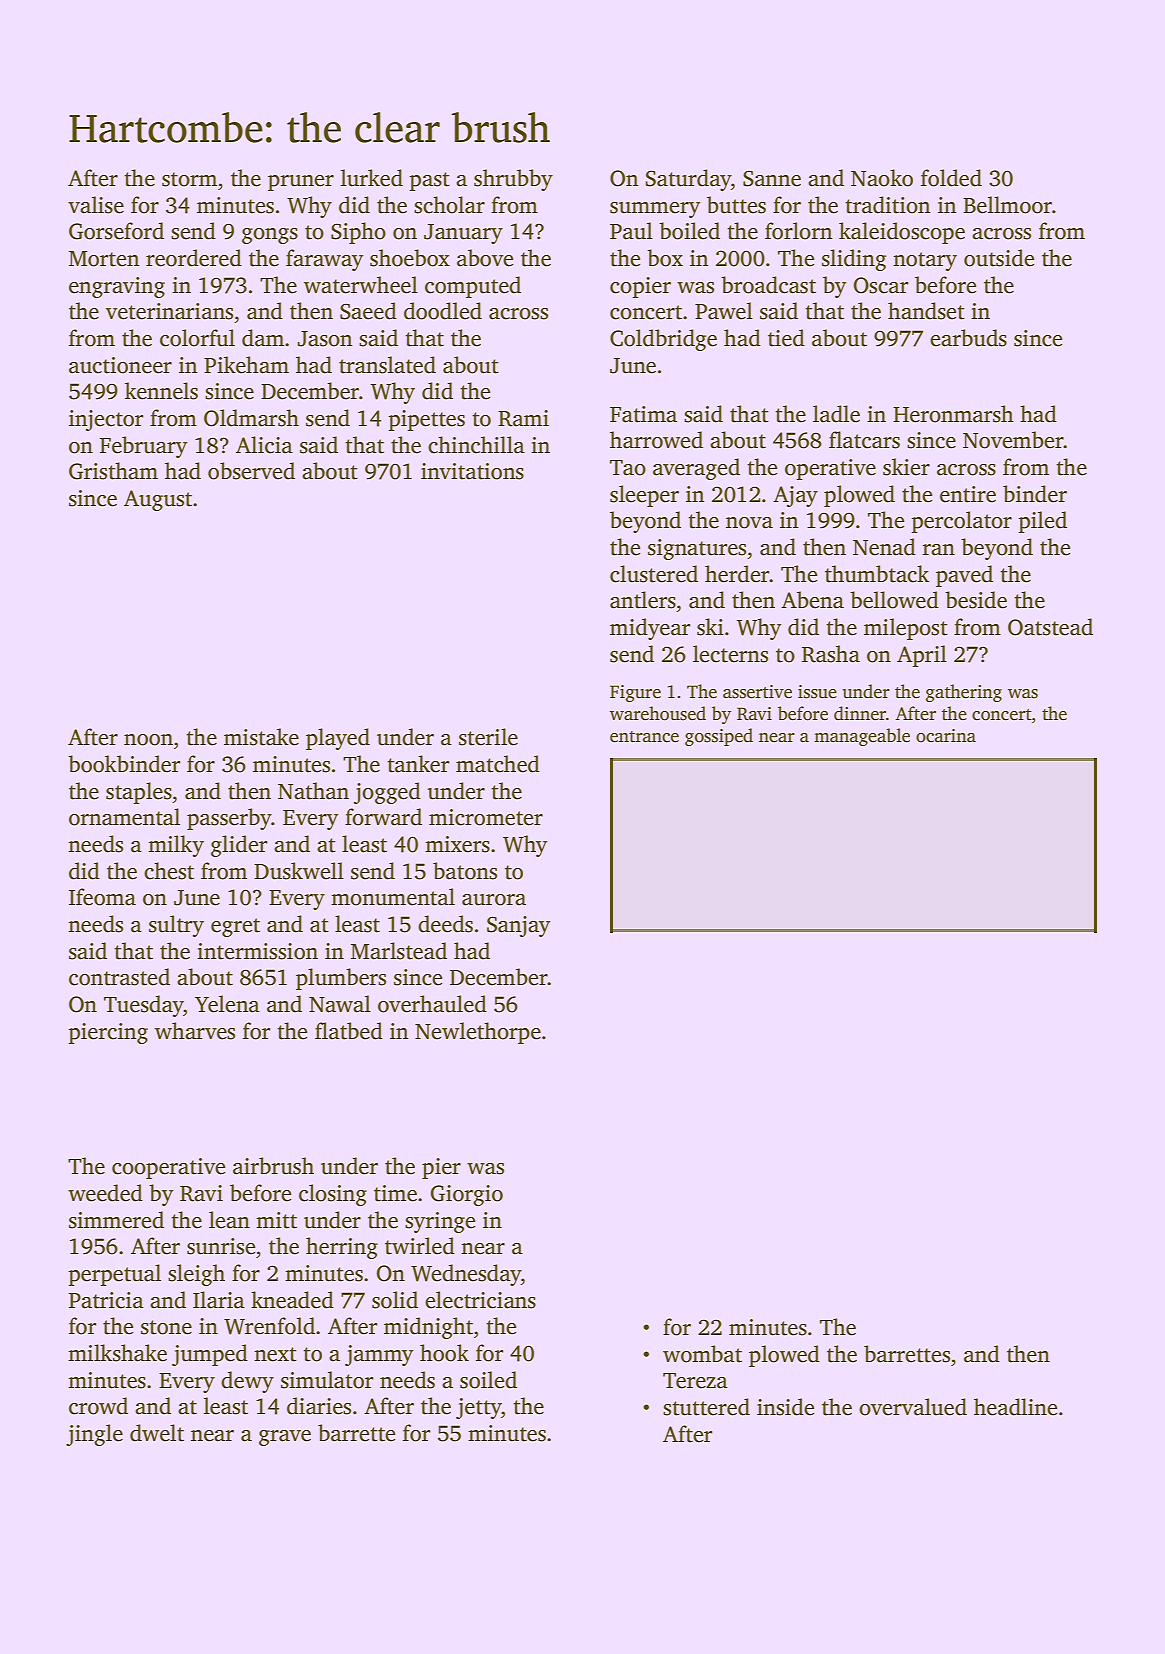 The width and height of the page is (1165, 1654). Describe the element at coordinates (116, 1220) in the page. I see `simmered` at that location.
